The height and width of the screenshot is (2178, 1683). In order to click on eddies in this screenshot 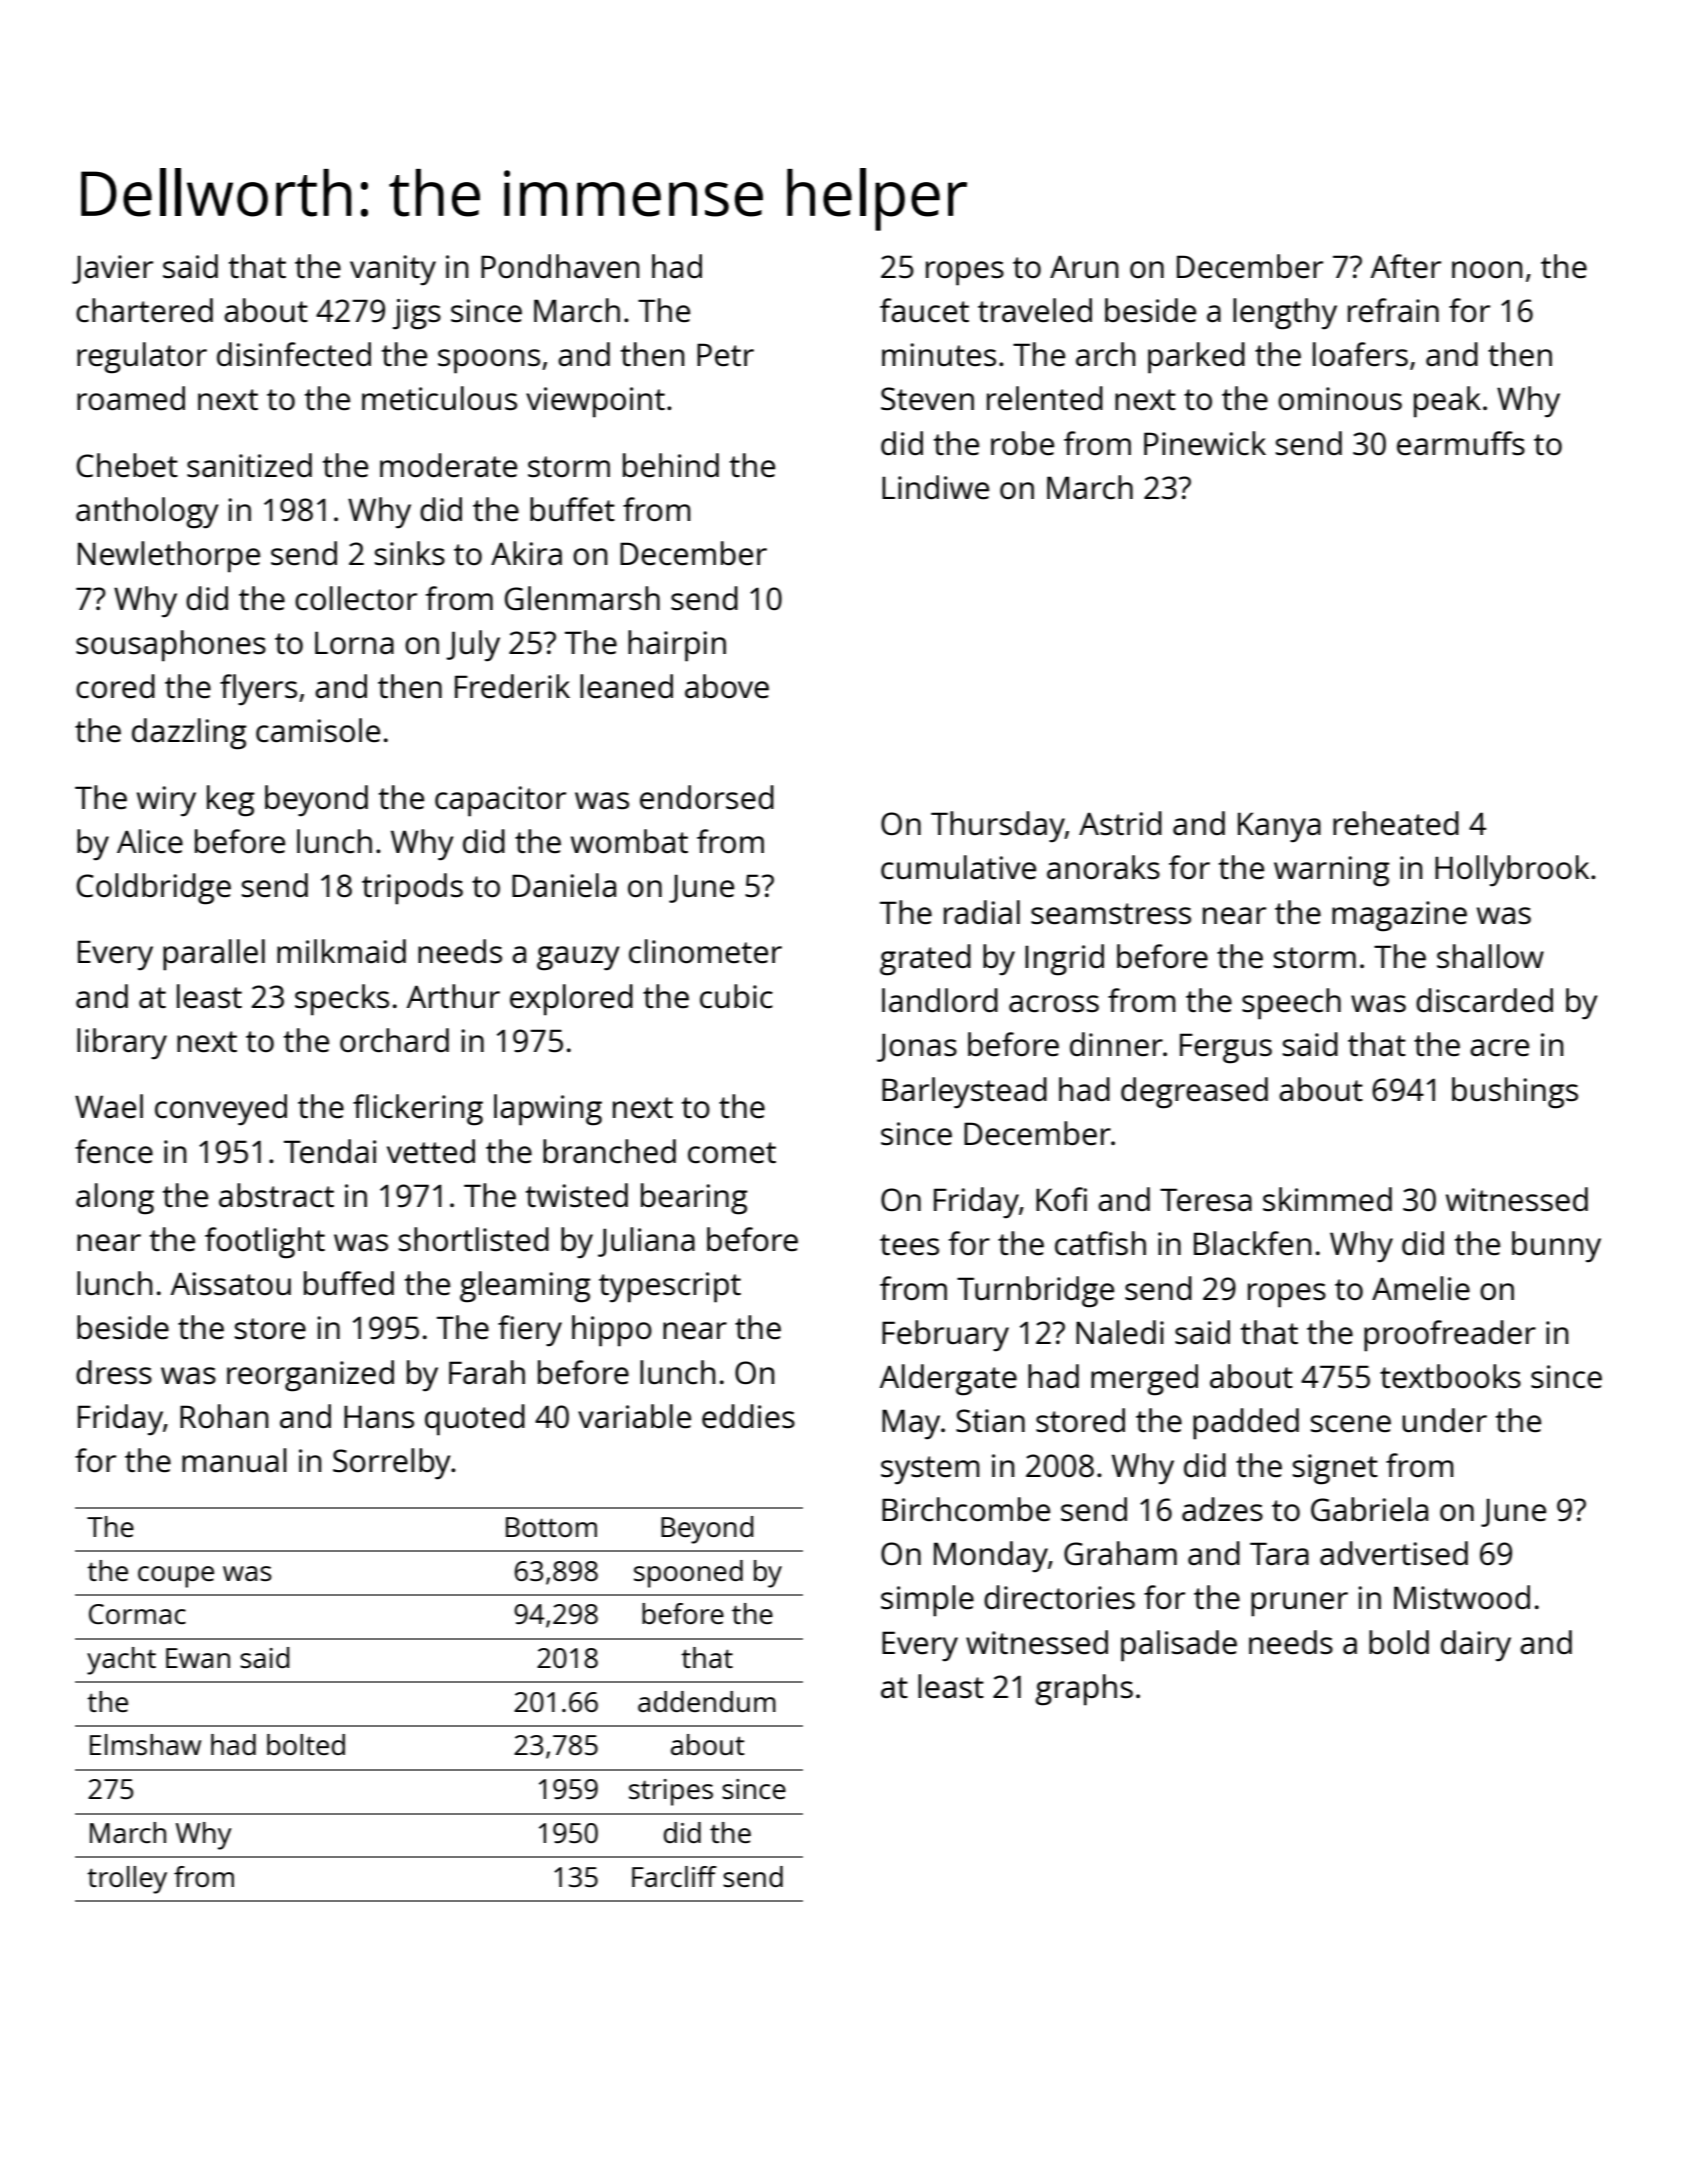, I will do `click(748, 1416)`.
